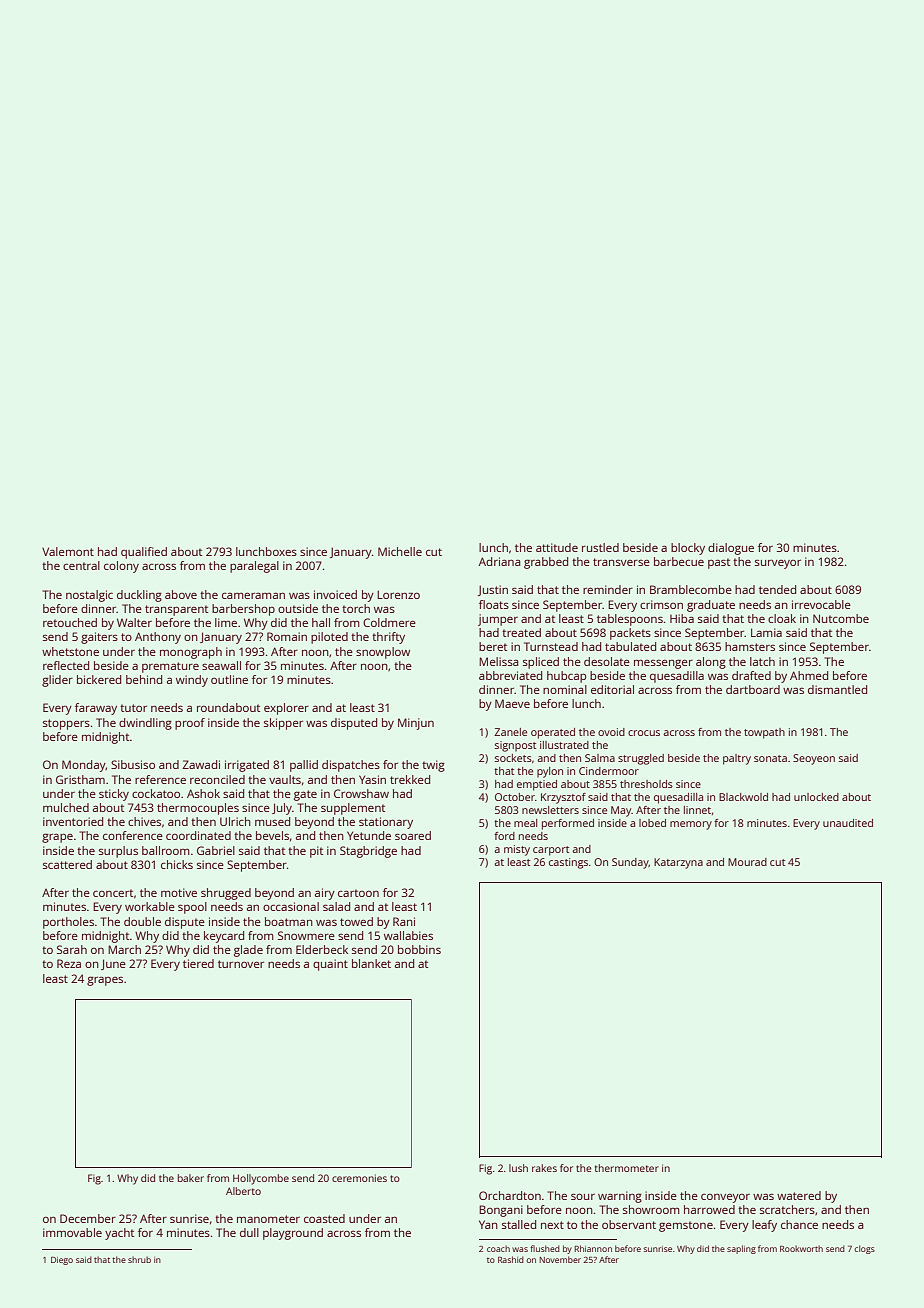  I want to click on Justin, so click(493, 590).
